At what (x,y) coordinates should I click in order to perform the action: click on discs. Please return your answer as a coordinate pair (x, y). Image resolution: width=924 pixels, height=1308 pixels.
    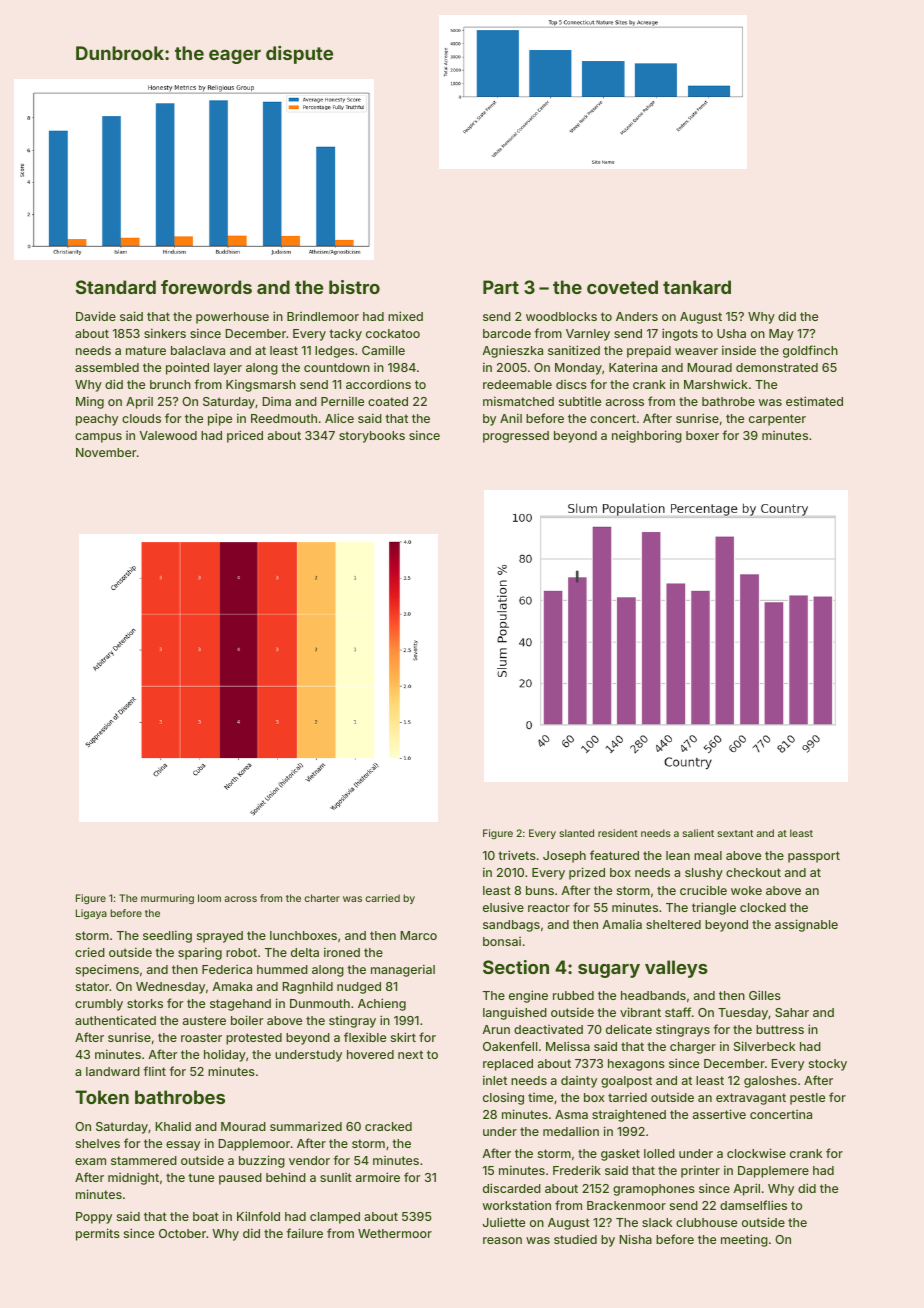
    Looking at the image, I should click on (571, 384).
